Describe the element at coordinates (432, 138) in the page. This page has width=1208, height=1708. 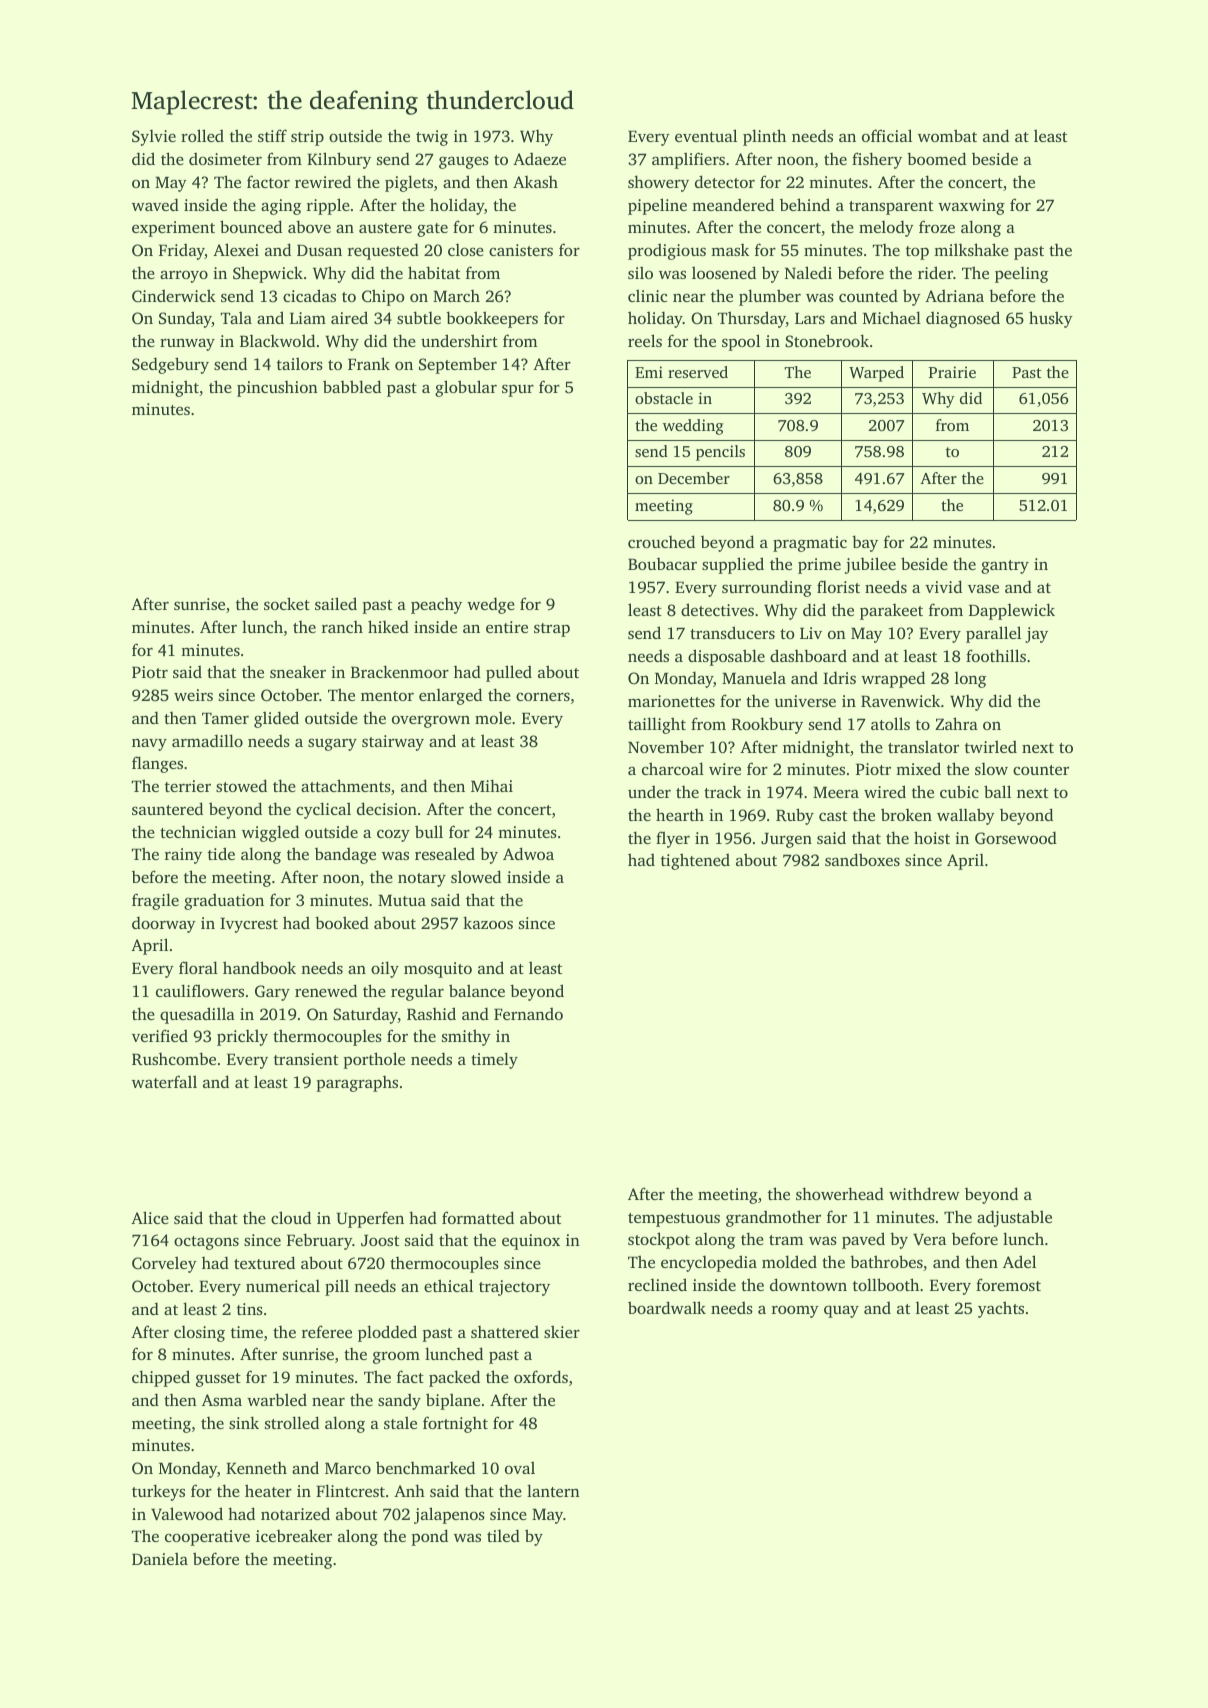
I see `twig` at that location.
